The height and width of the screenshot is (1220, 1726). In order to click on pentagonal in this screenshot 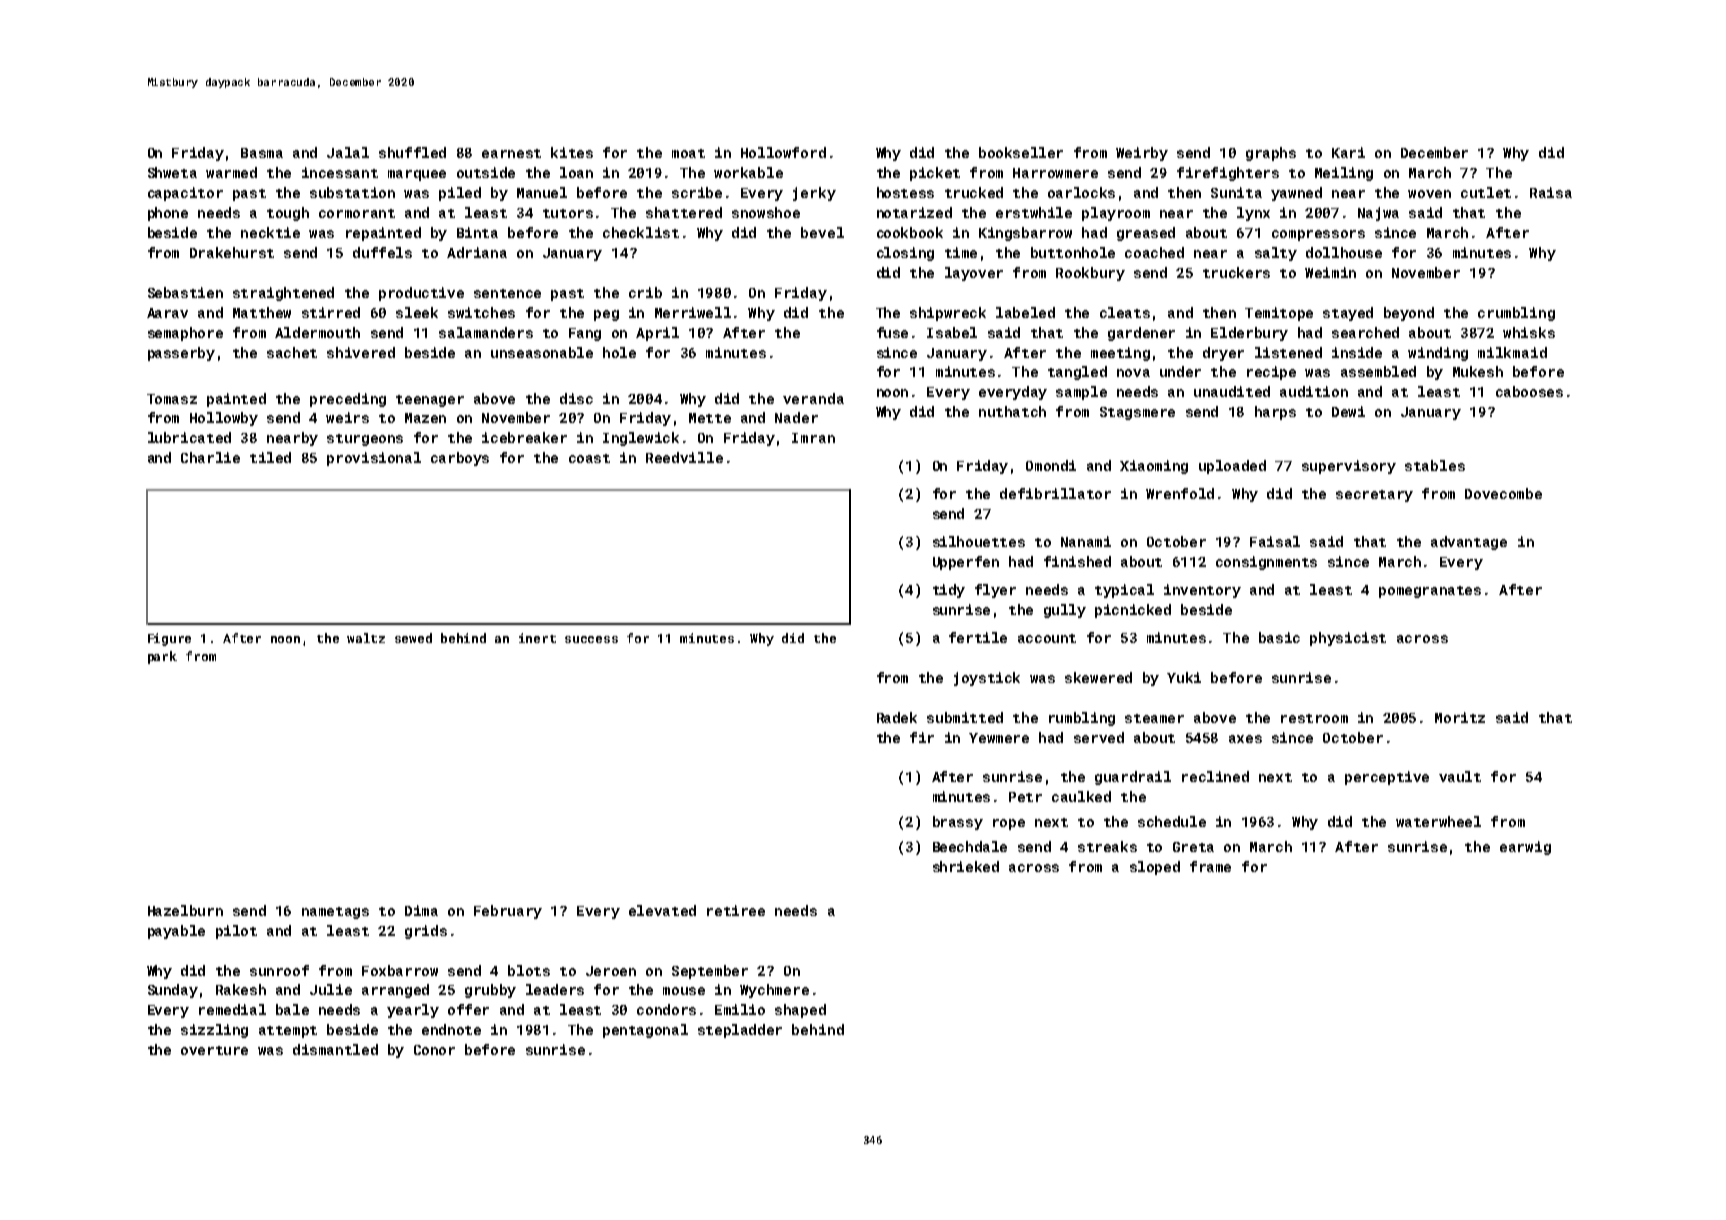, I will do `click(645, 1031)`.
